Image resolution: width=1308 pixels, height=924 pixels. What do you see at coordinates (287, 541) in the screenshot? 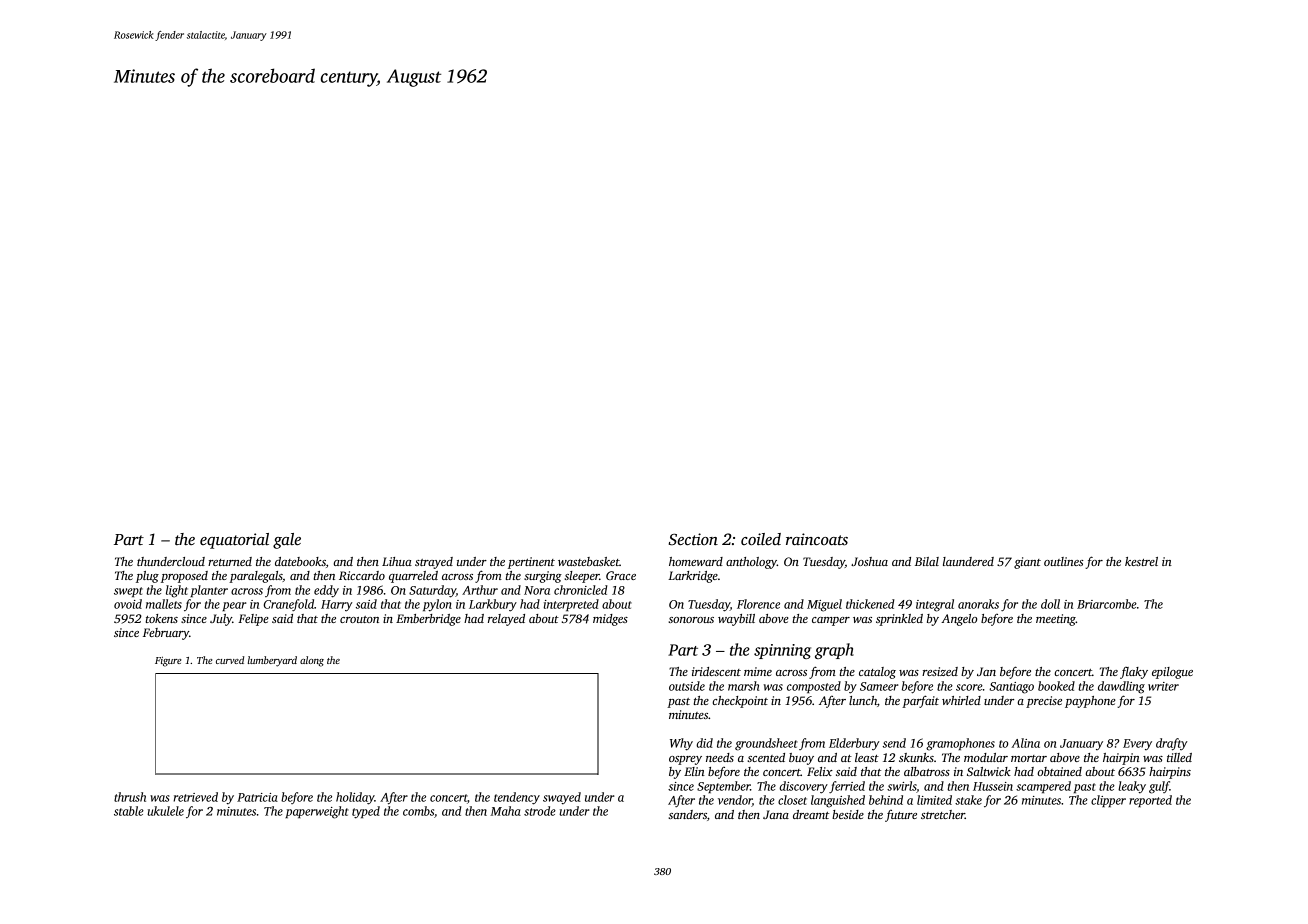
I see `gale` at bounding box center [287, 541].
